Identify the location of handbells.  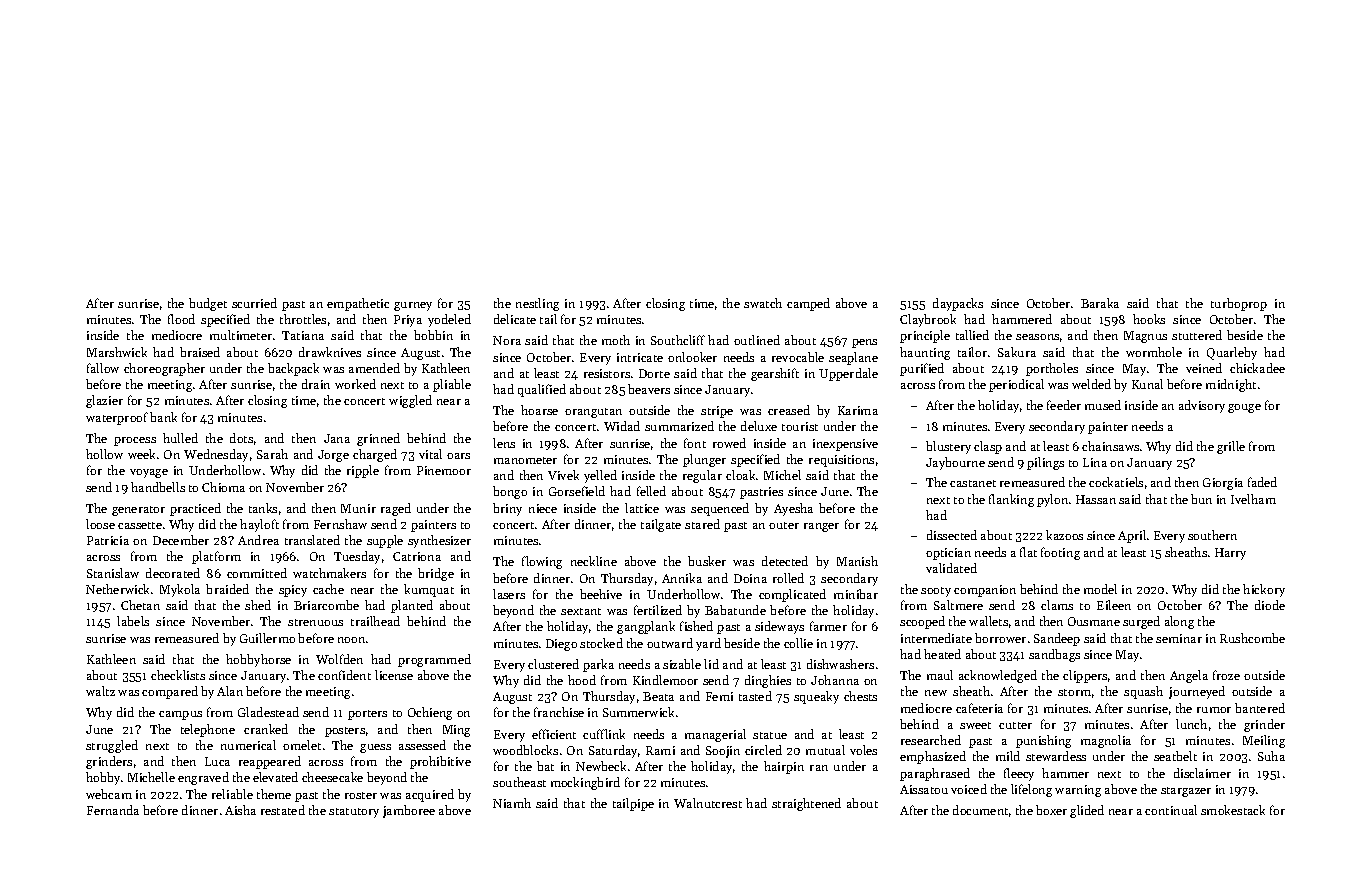
(158, 487).
